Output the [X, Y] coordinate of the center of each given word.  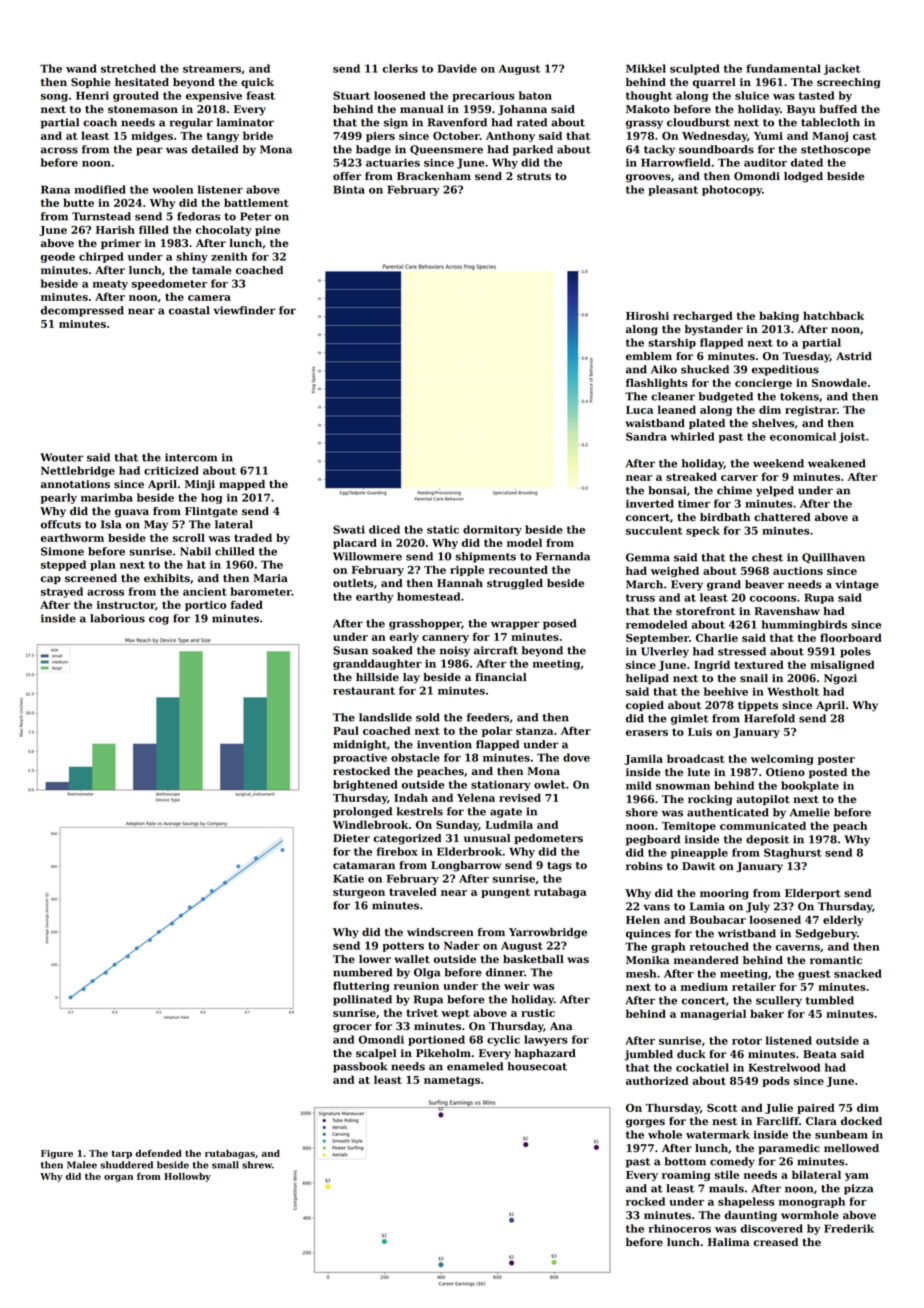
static [443, 529]
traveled [413, 891]
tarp [122, 1154]
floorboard [851, 637]
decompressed [82, 311]
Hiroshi [647, 315]
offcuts [61, 524]
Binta [349, 189]
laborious [117, 618]
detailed [214, 149]
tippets [758, 706]
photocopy [732, 190]
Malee [82, 1165]
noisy [455, 651]
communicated [763, 825]
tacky [659, 150]
